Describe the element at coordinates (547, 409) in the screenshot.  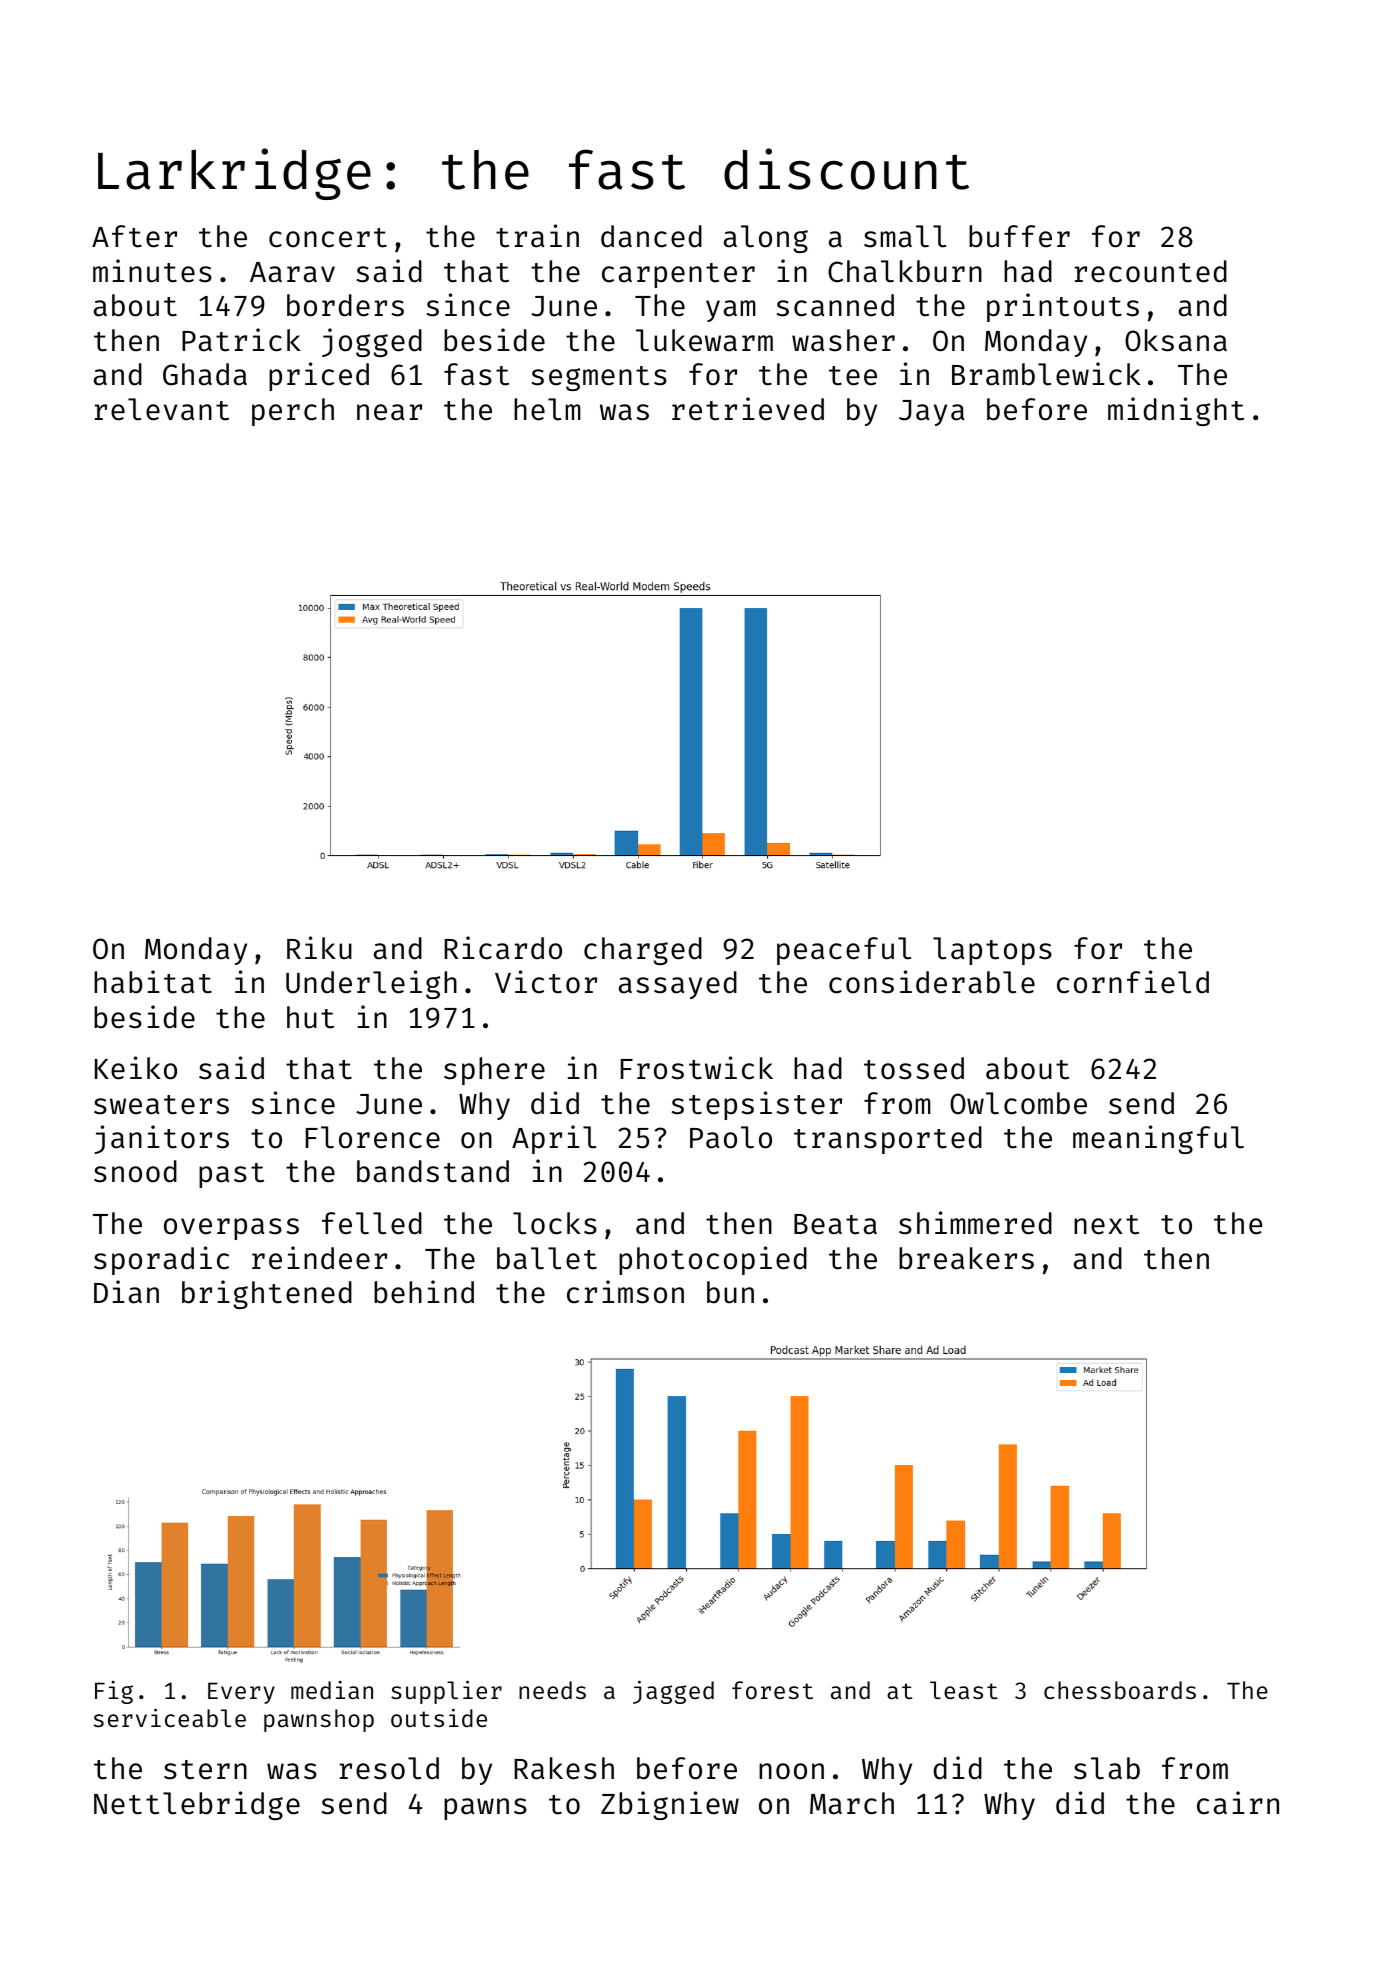
I see `helm` at that location.
